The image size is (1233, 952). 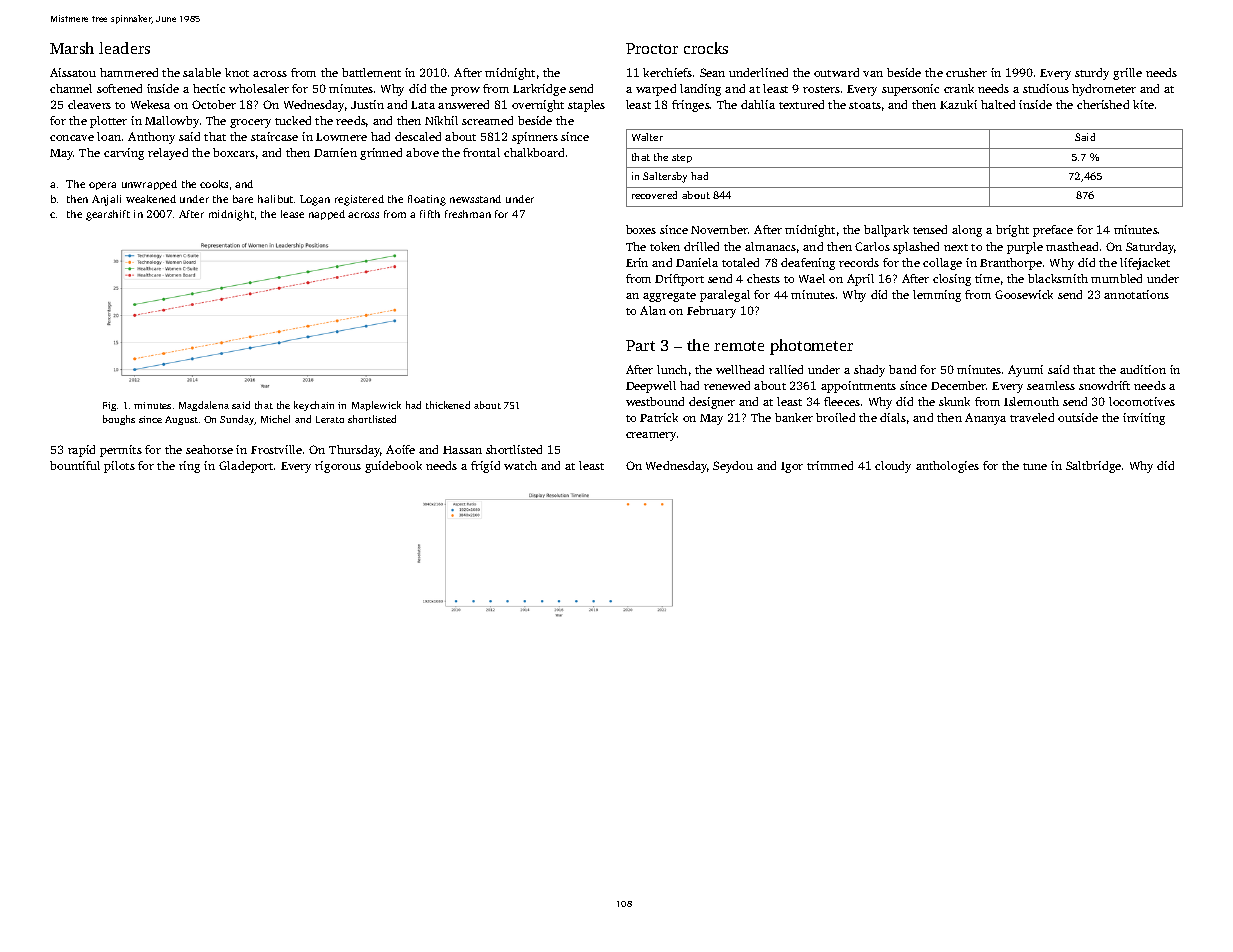 I want to click on battlement, so click(x=371, y=72).
